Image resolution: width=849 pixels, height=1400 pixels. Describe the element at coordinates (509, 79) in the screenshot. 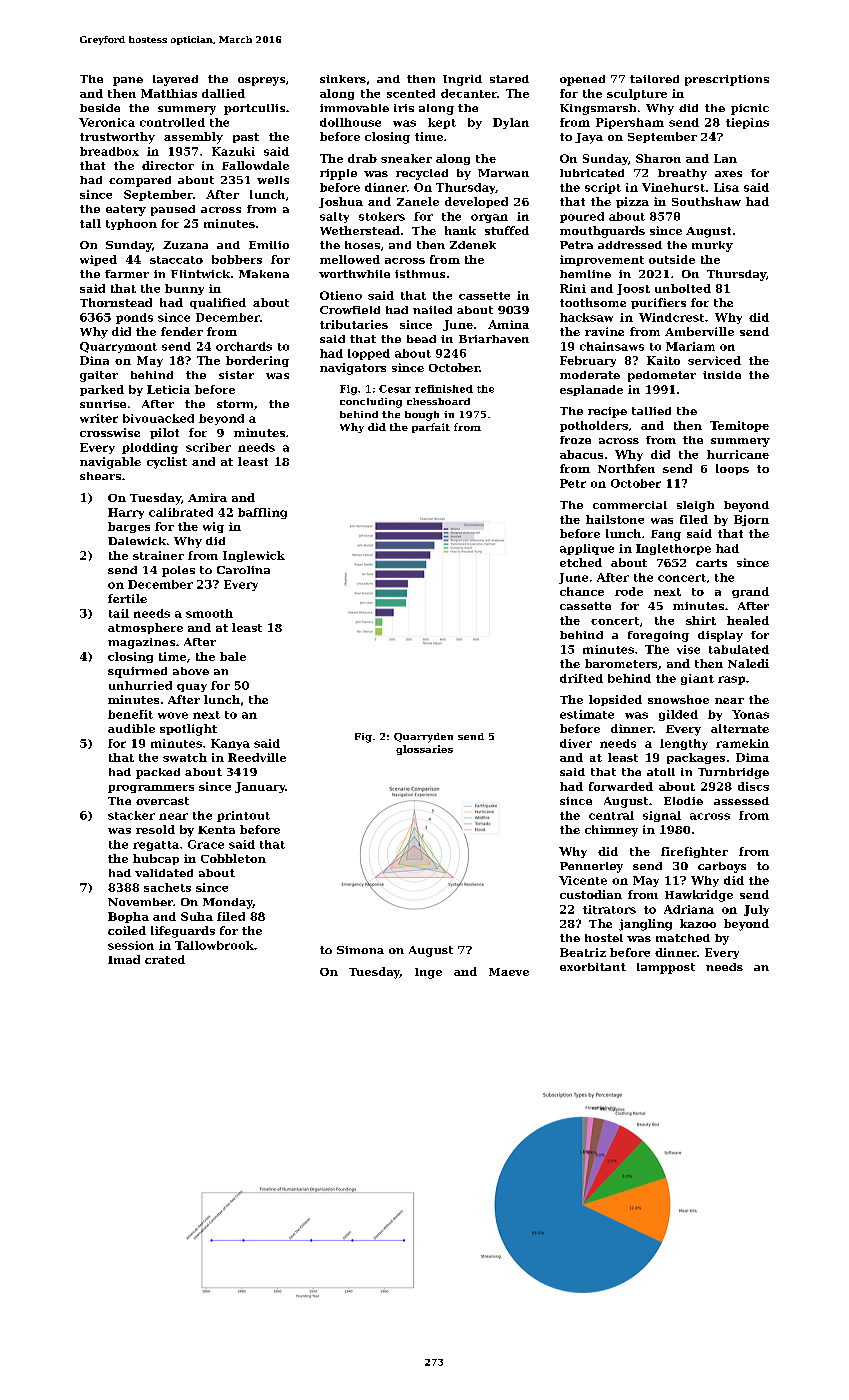

I see `stared` at that location.
